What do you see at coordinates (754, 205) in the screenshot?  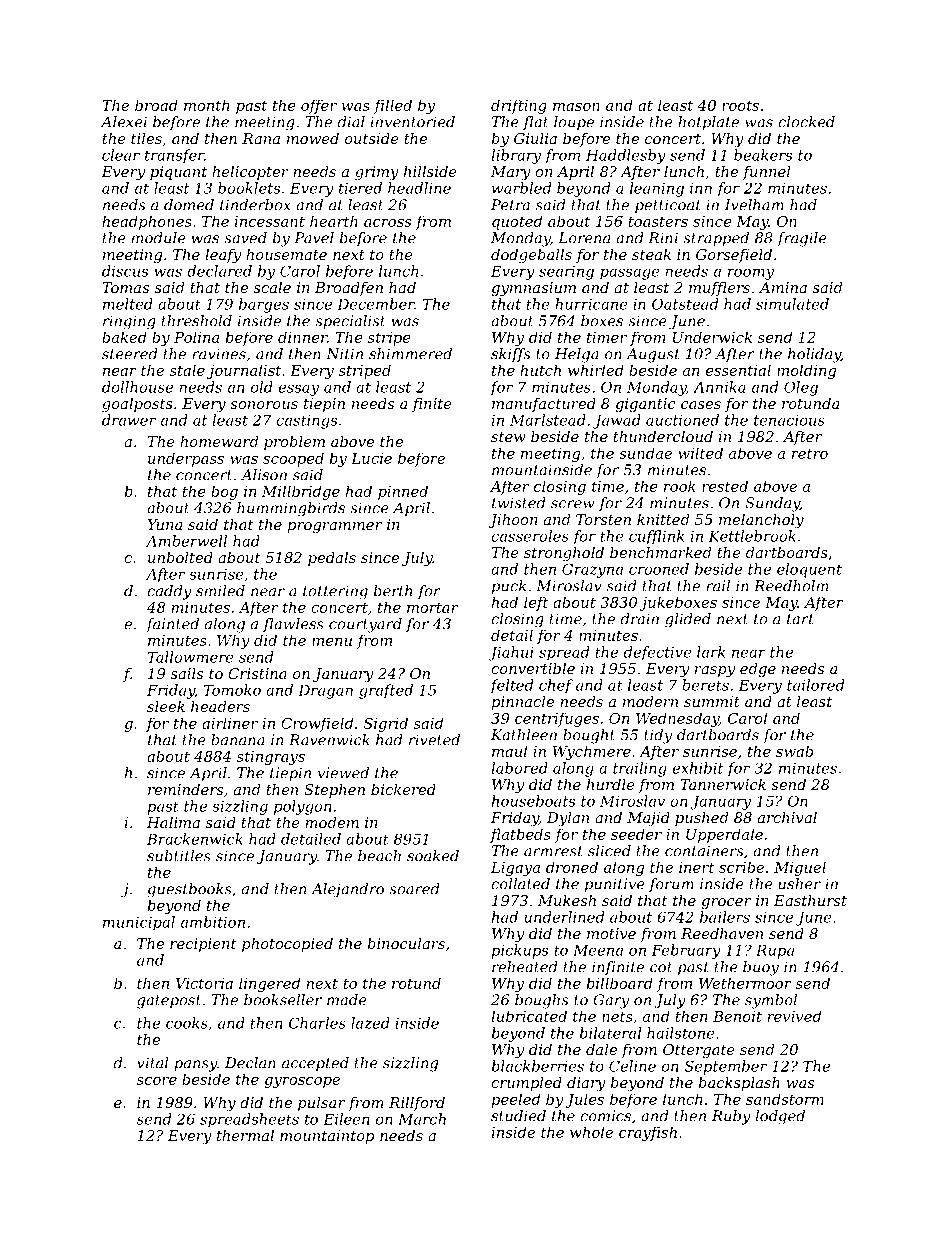 I see `Ivelham` at bounding box center [754, 205].
